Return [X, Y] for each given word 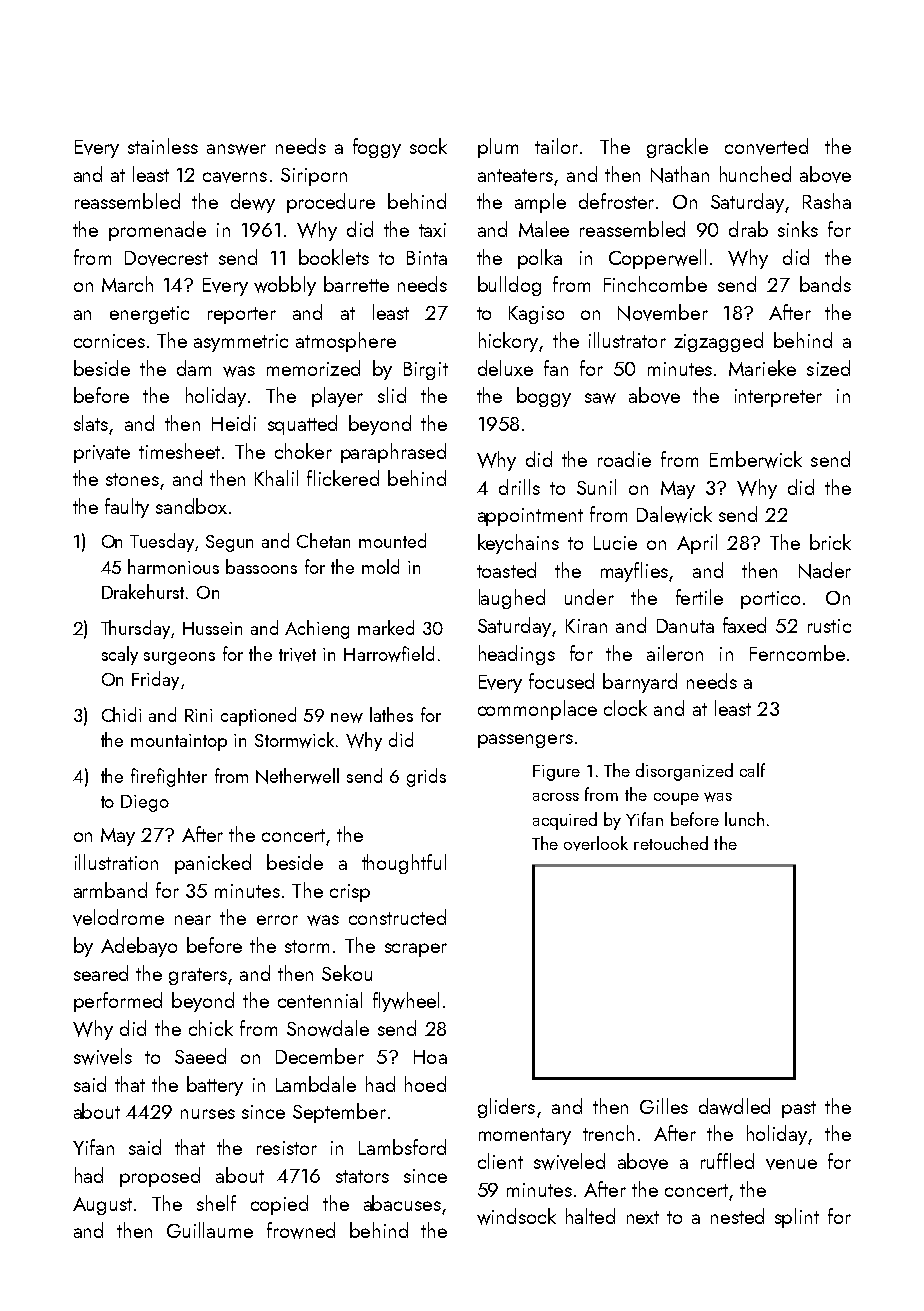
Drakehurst [143, 591]
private [102, 454]
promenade [157, 231]
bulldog [509, 286]
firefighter [169, 777]
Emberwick [756, 459]
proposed [160, 1177]
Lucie [615, 543]
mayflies [634, 572]
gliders [506, 1108]
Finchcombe [655, 284]
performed [118, 1002]
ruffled [727, 1161]
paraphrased [393, 453]
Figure [556, 773]
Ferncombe [797, 653]
